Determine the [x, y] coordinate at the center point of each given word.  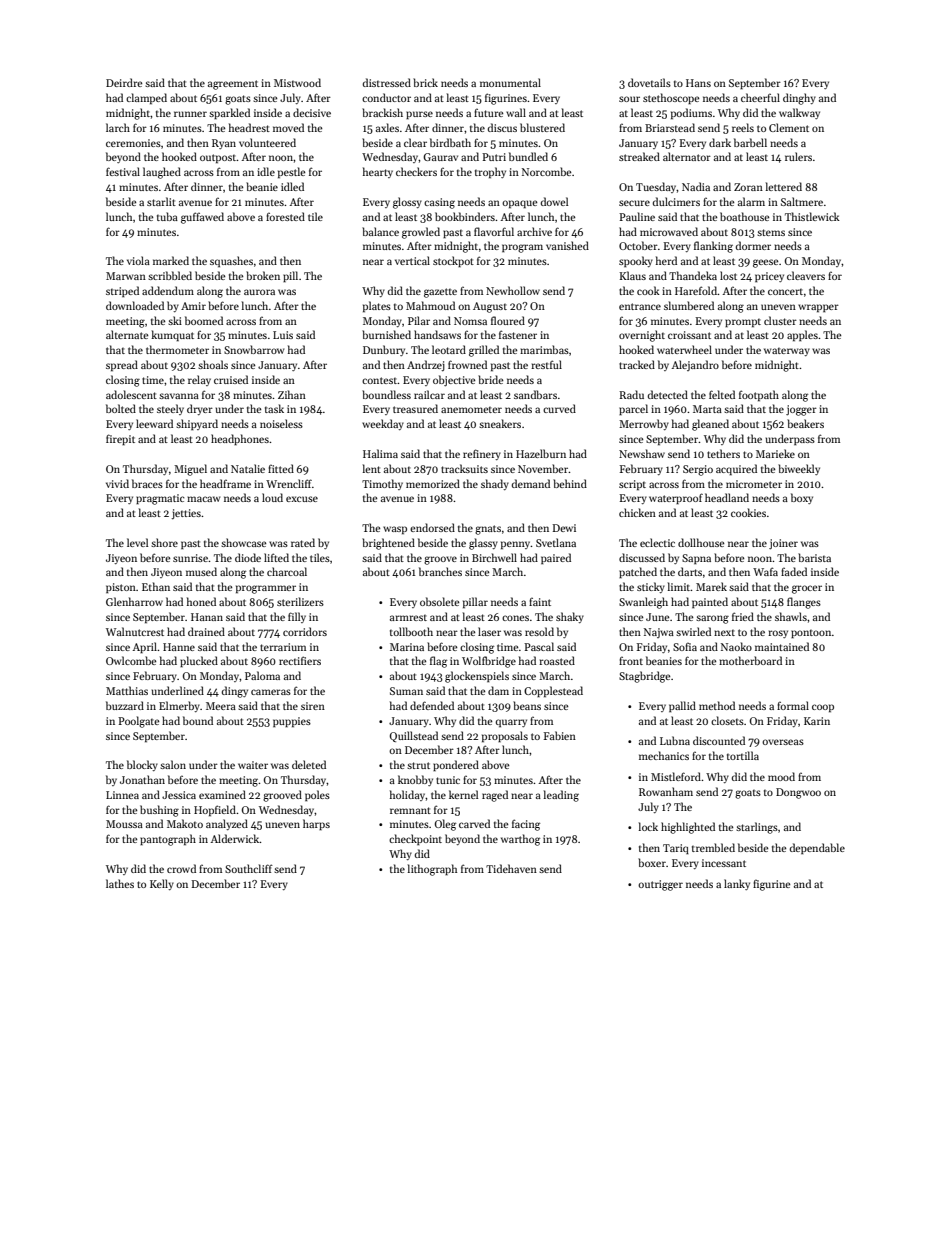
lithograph [432, 870]
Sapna [696, 559]
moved [288, 127]
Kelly [162, 884]
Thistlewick [812, 216]
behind [570, 483]
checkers [416, 171]
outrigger [660, 885]
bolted [121, 408]
